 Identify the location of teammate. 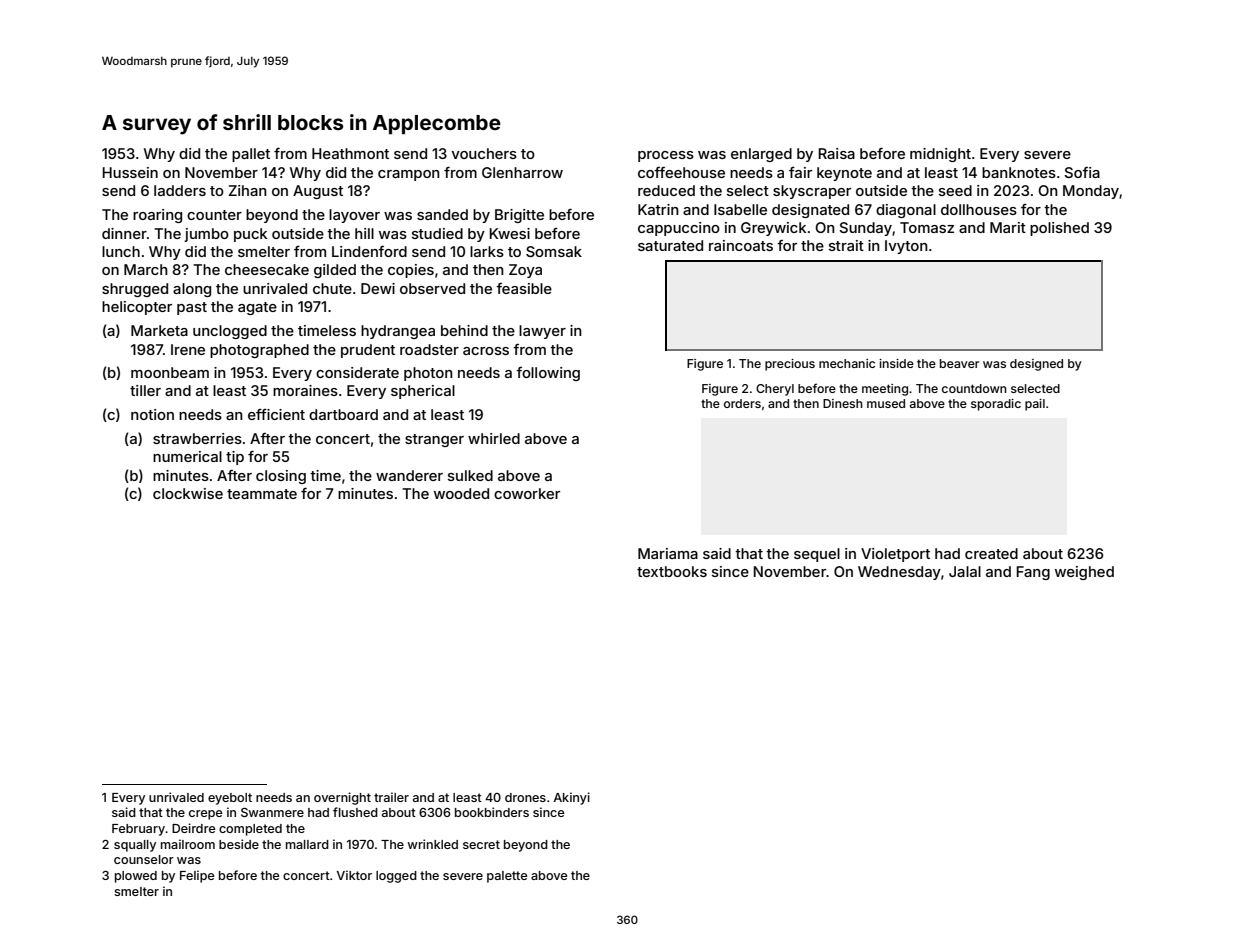
(262, 494).
